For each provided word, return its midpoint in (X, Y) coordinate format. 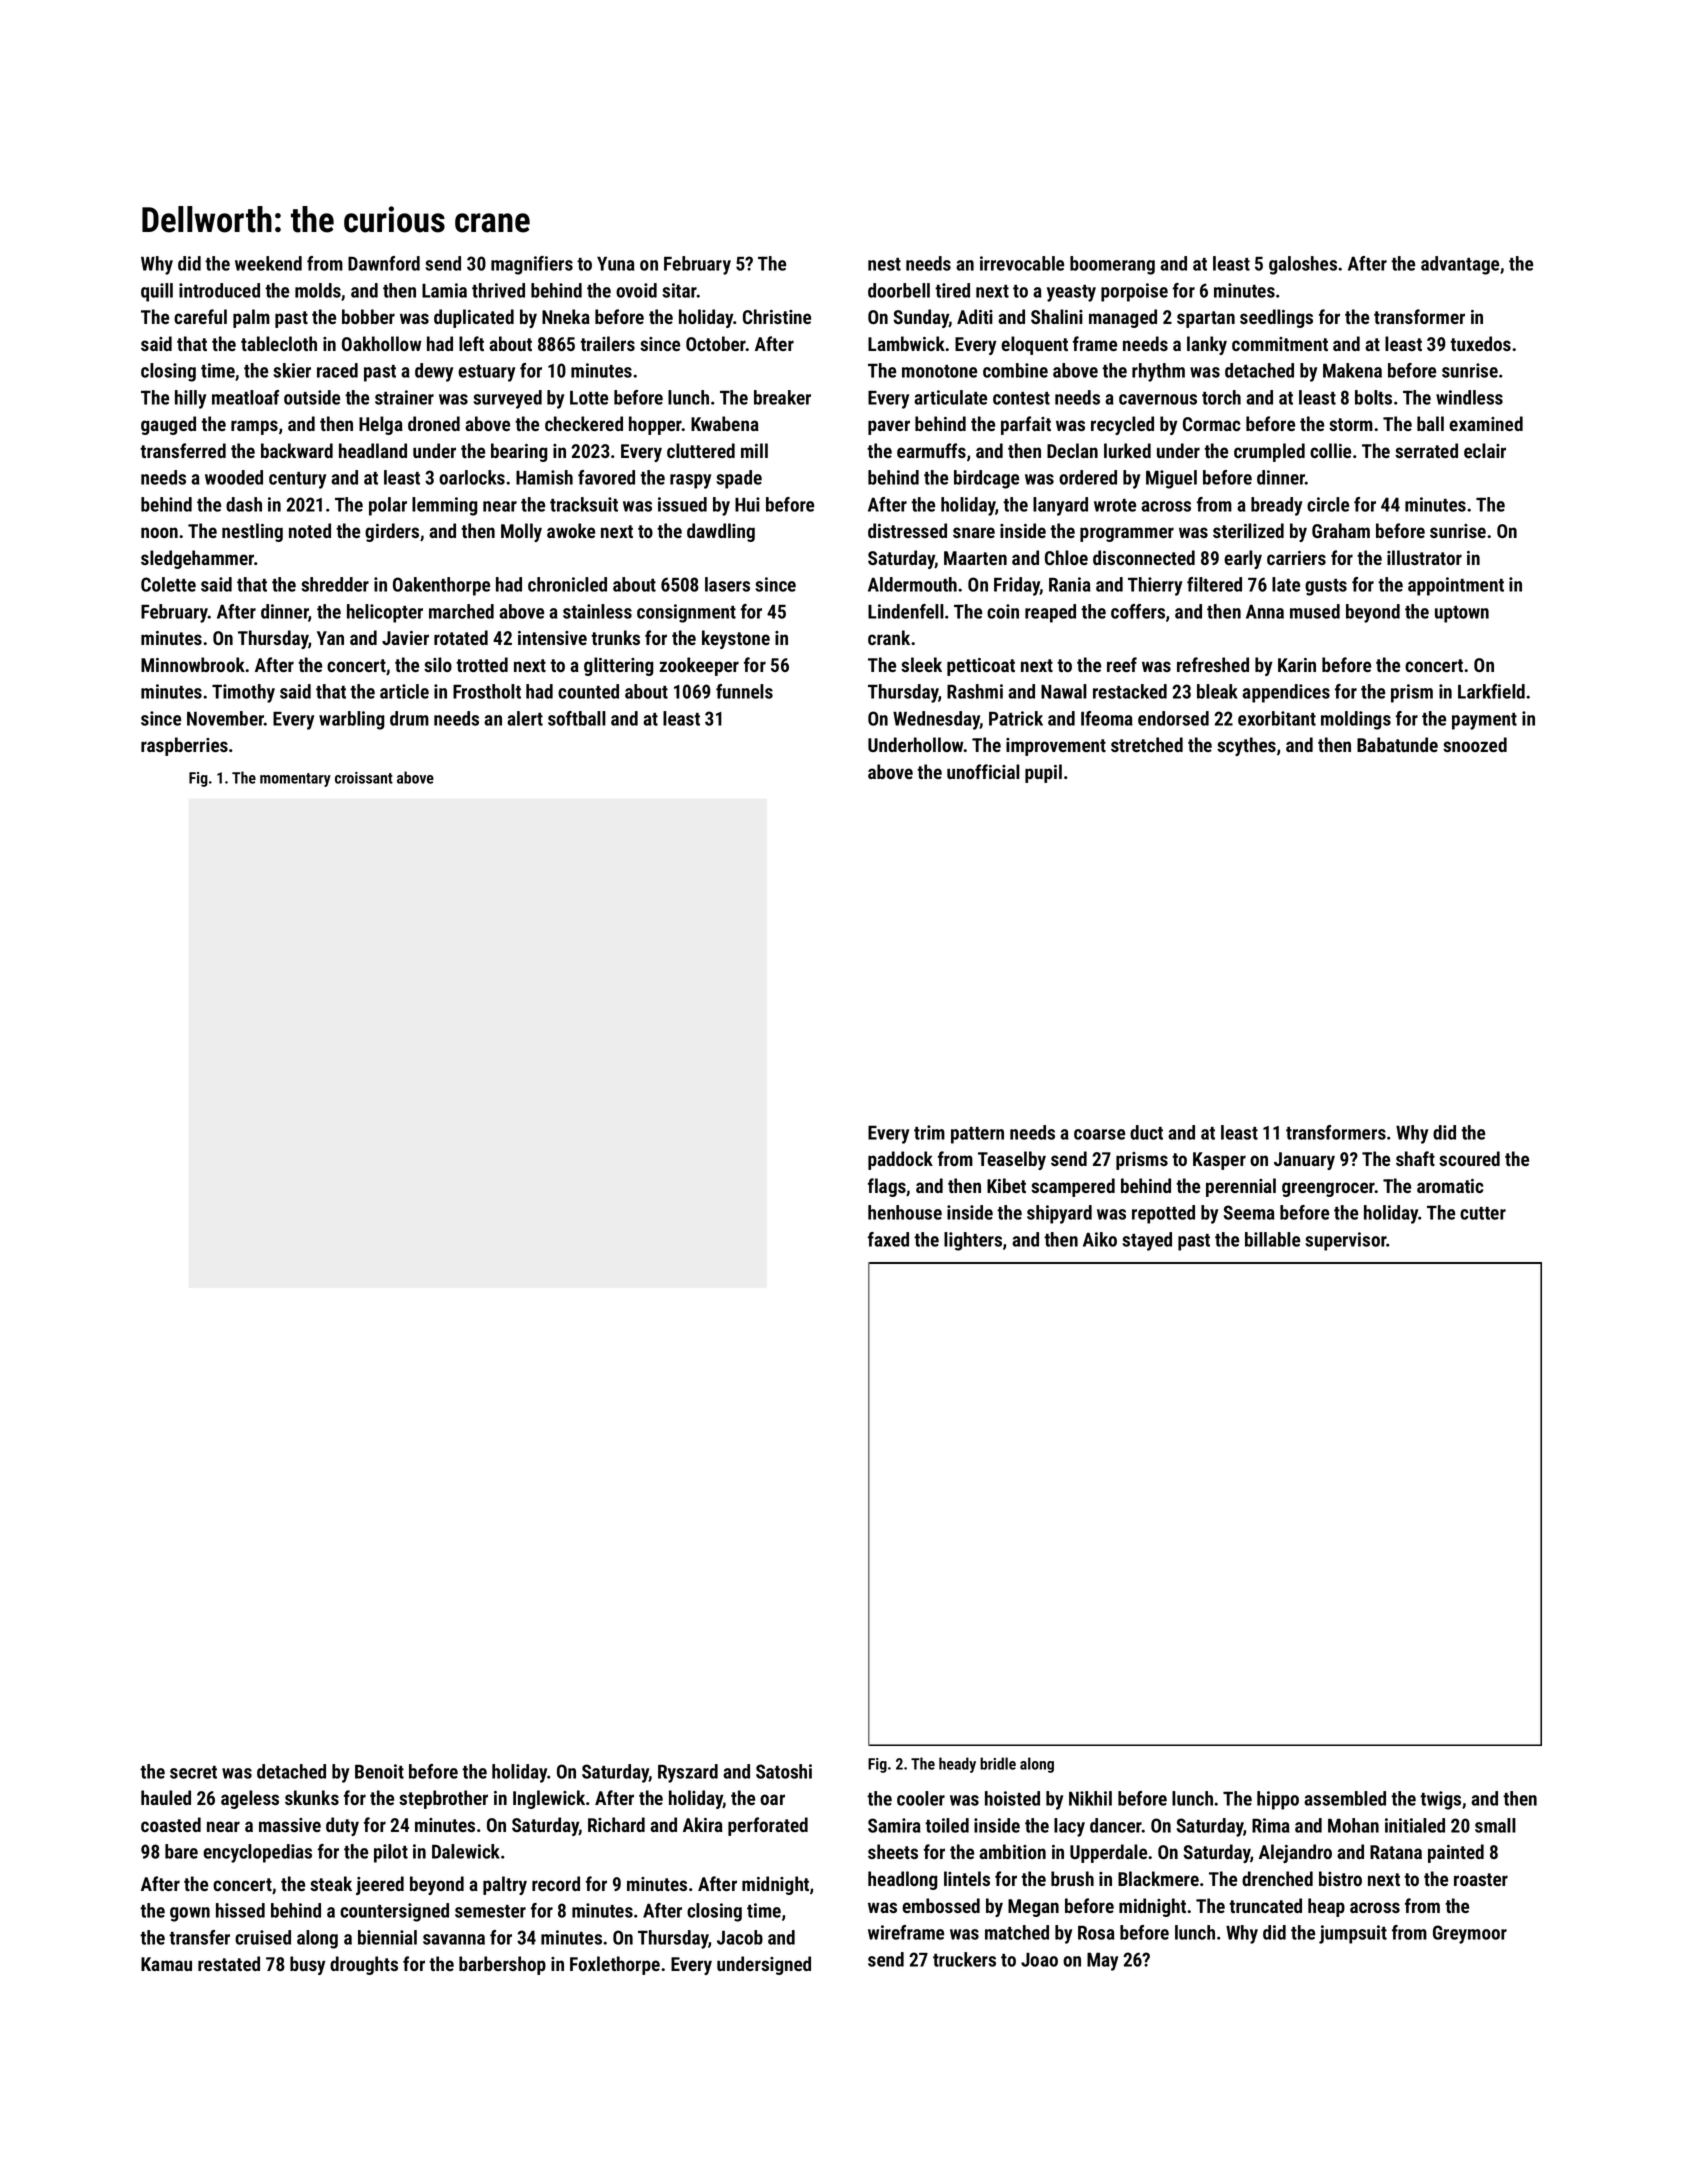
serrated (1426, 450)
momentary (295, 780)
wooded (234, 477)
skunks (312, 1797)
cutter (1483, 1213)
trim (929, 1132)
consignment (686, 613)
